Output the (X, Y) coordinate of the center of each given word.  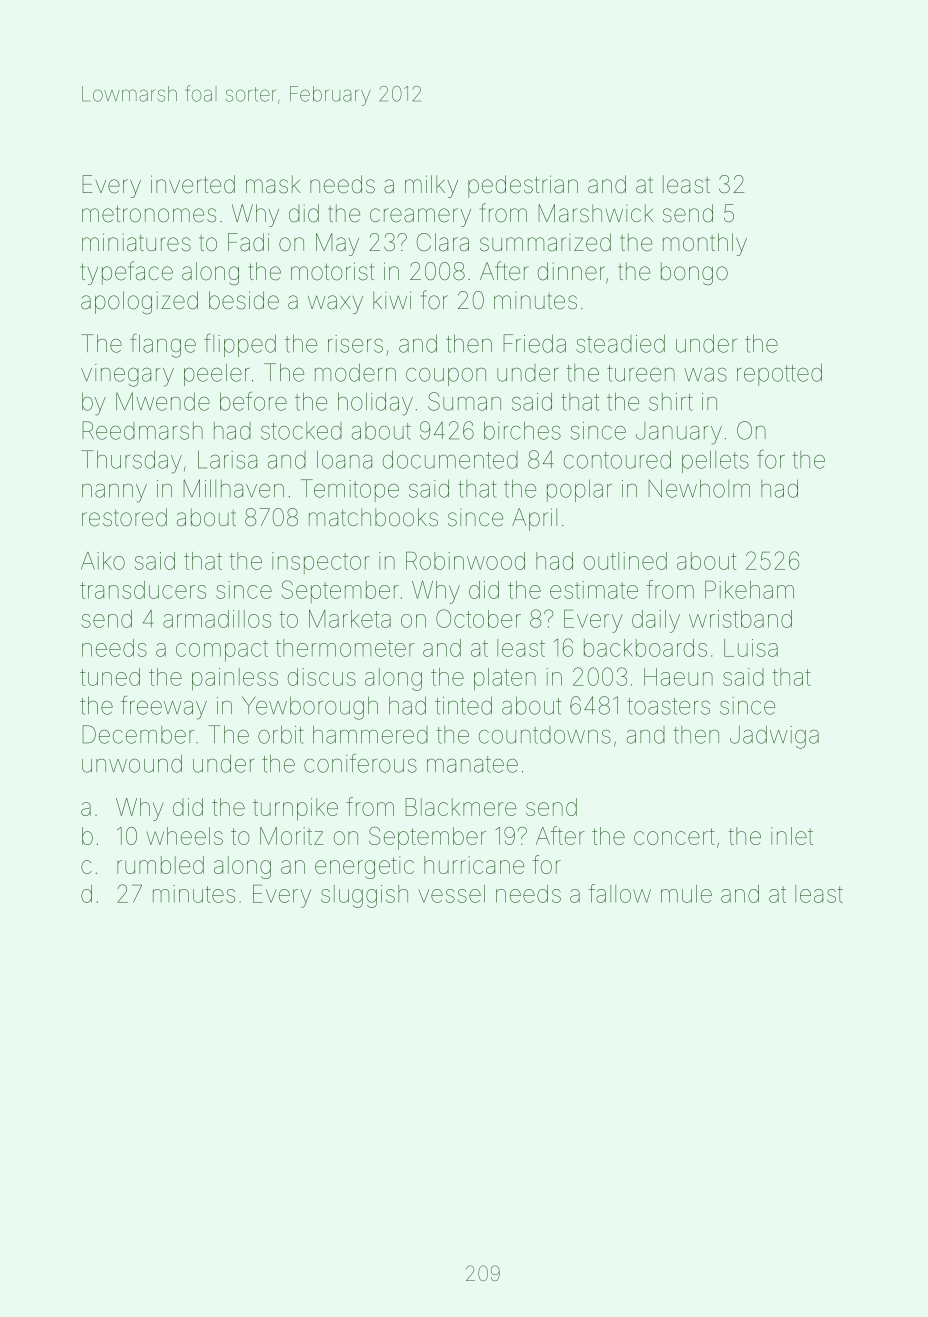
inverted (193, 184)
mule (686, 894)
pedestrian (523, 186)
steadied (620, 343)
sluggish (364, 896)
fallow (620, 893)
